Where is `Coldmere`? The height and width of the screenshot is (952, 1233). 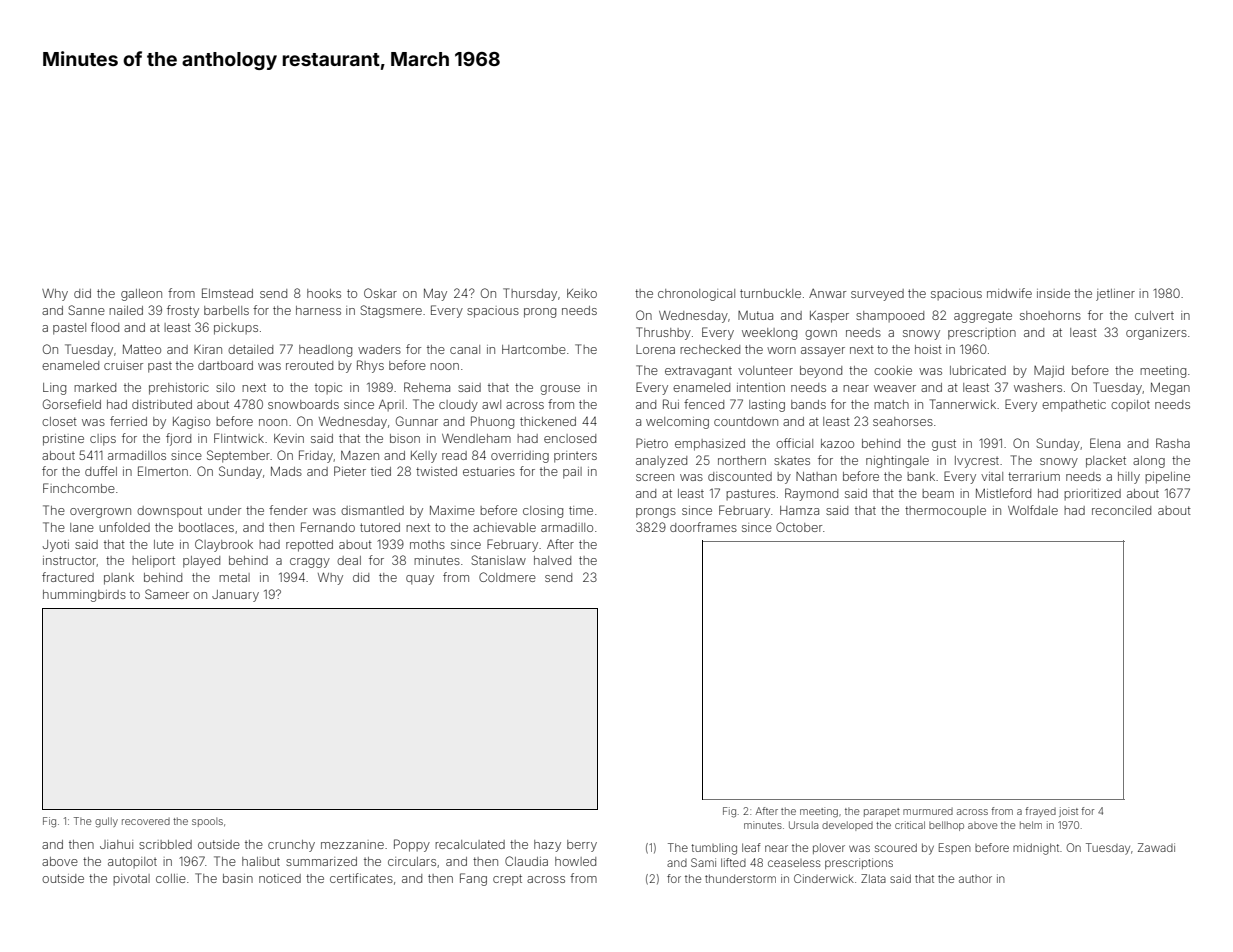 Coldmere is located at coordinates (507, 577).
